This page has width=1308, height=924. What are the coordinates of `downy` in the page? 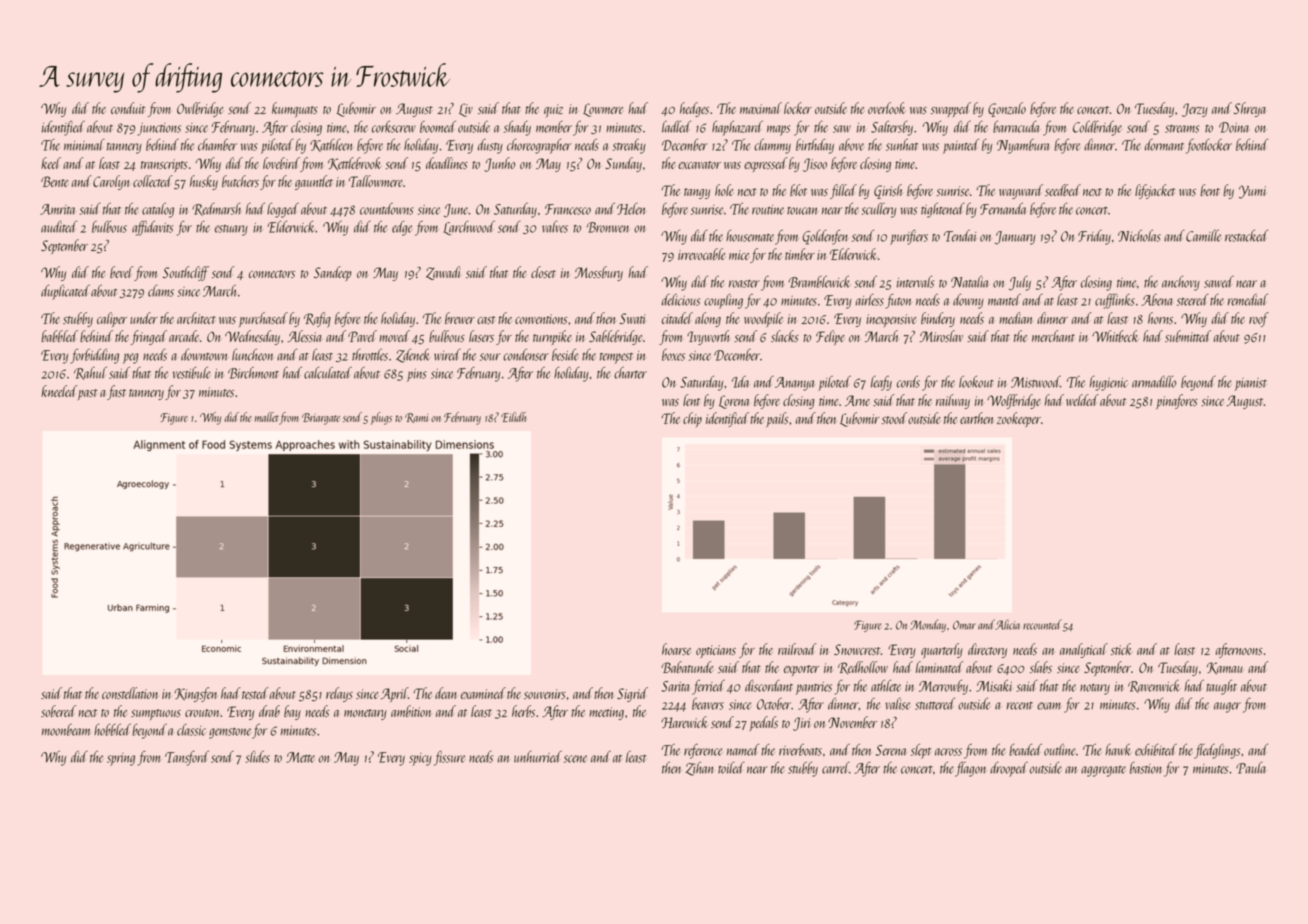 It's located at (968, 301).
